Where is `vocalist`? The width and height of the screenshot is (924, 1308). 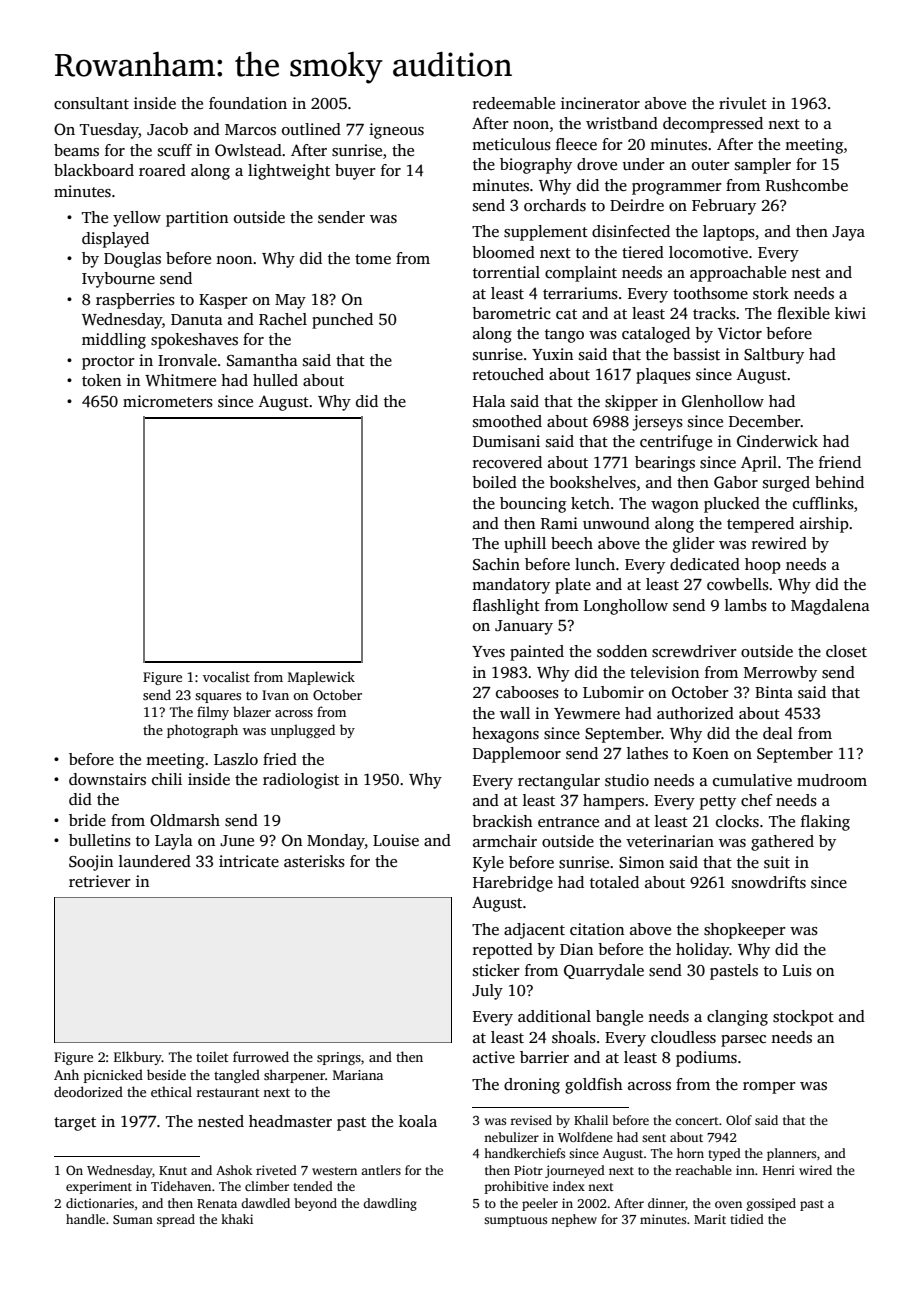
vocalist is located at coordinates (226, 676).
